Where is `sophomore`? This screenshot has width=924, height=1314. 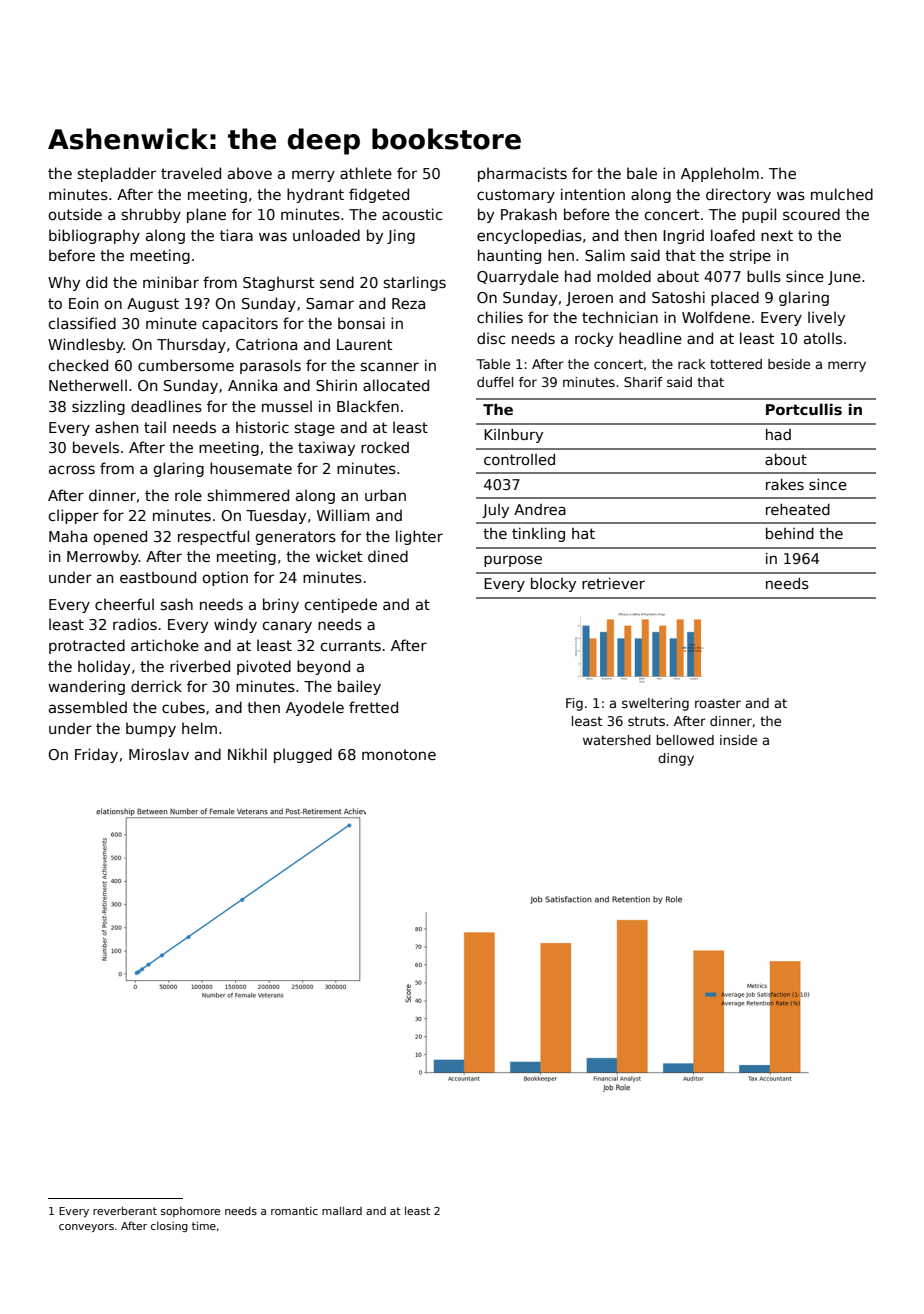 sophomore is located at coordinates (190, 1212).
